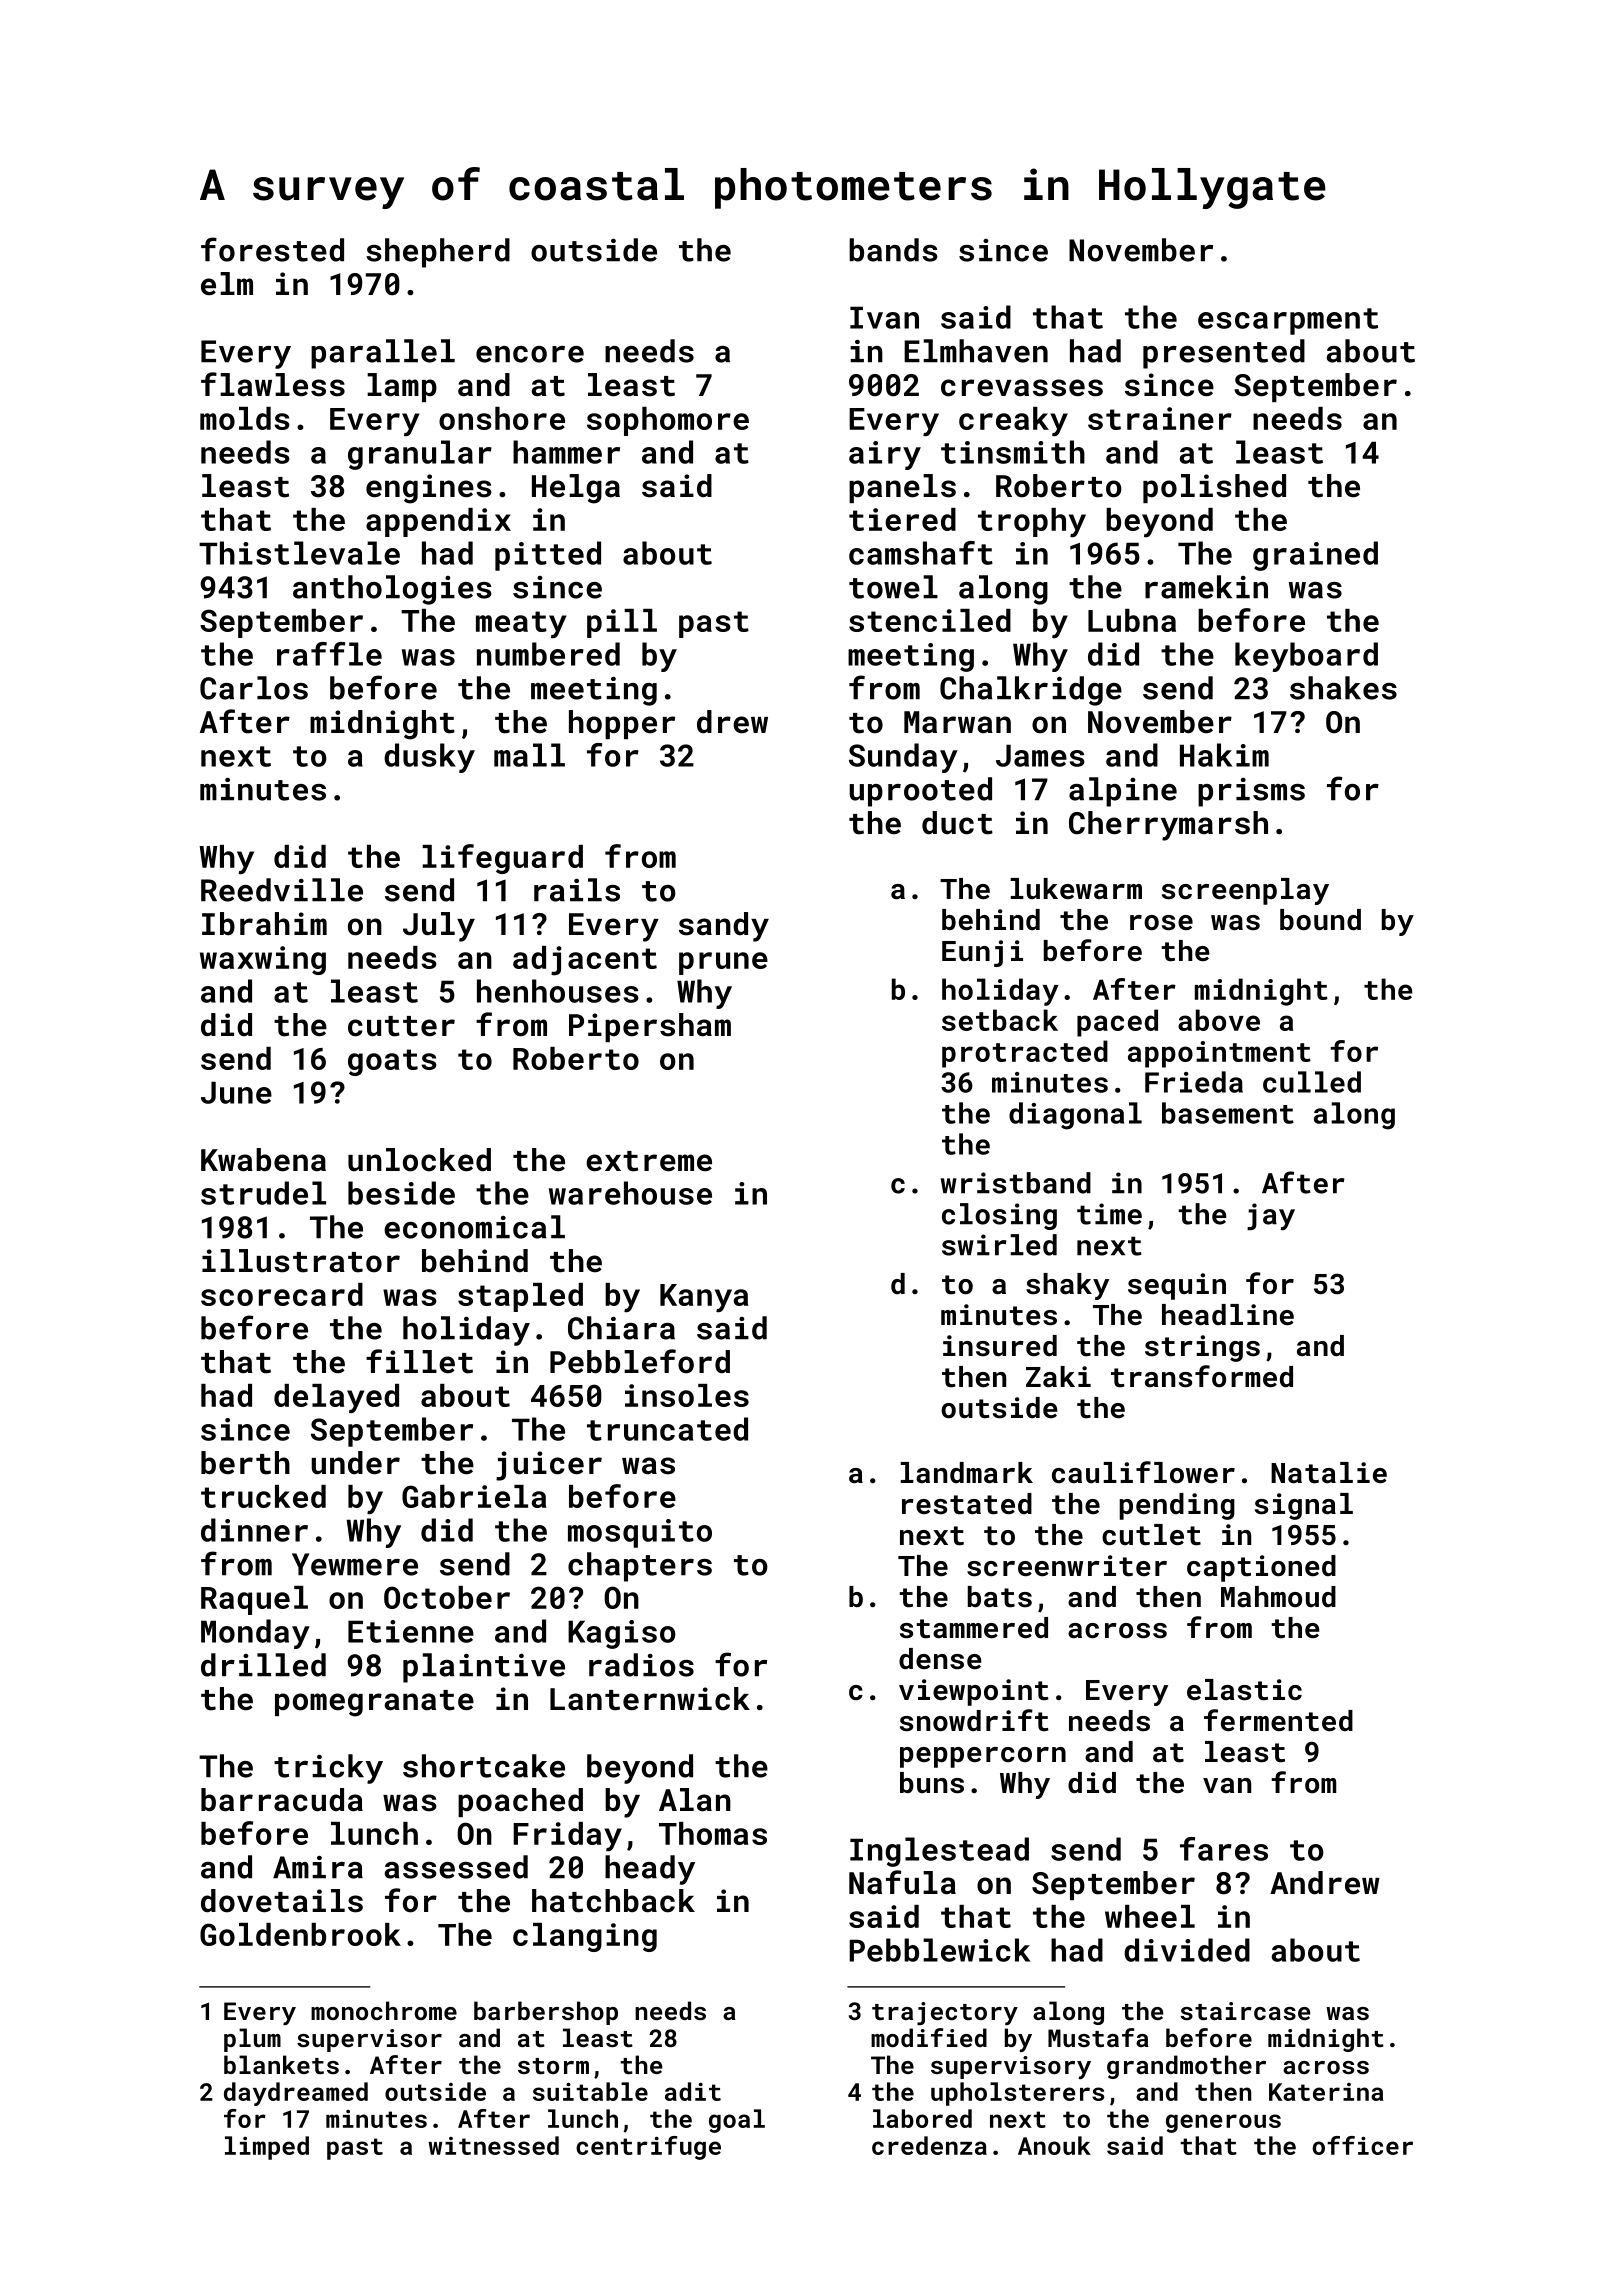 This document has width=1620, height=2292. I want to click on Ibrahim, so click(264, 924).
